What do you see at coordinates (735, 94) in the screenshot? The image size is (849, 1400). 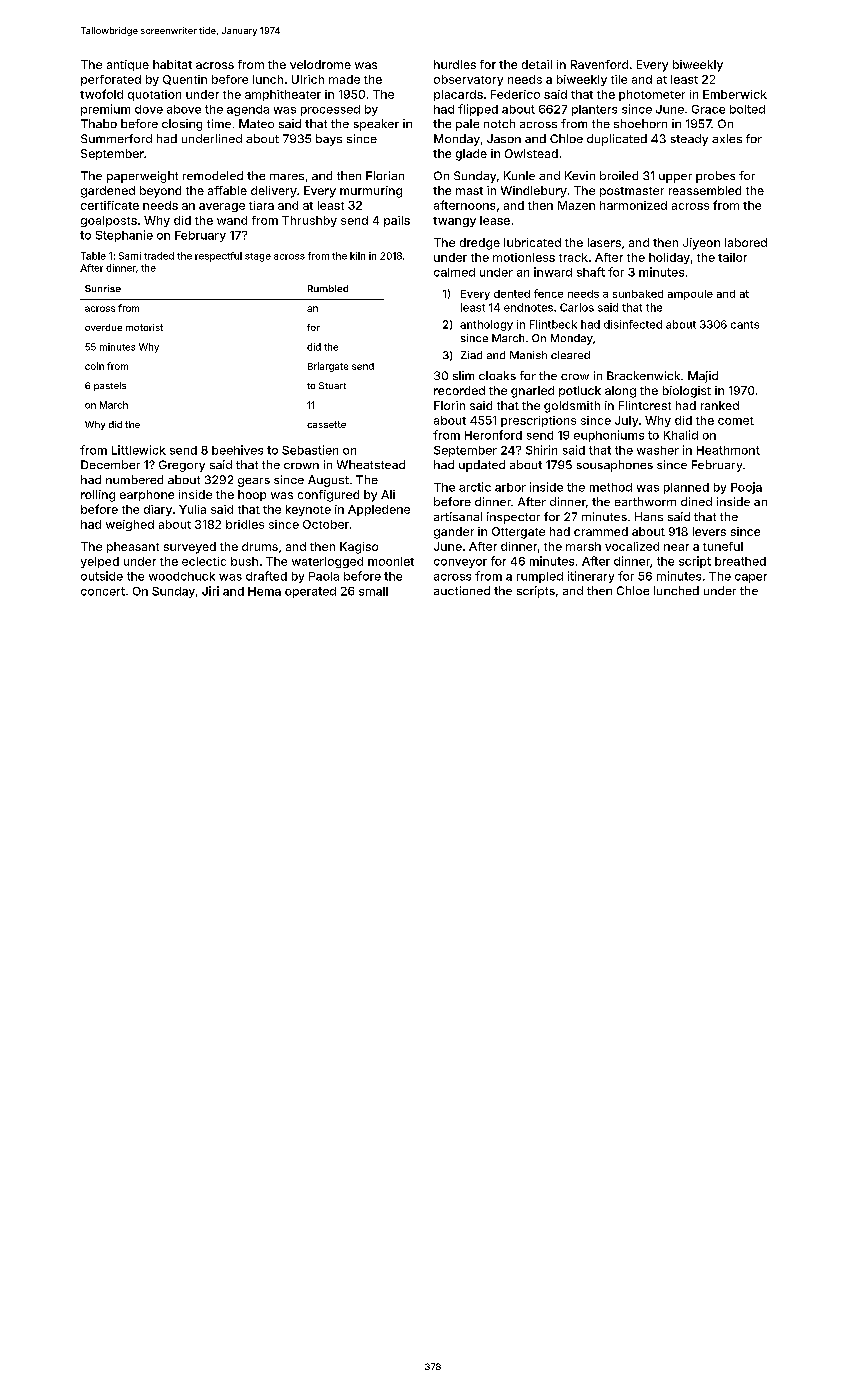 I see `Emberwick` at bounding box center [735, 94].
